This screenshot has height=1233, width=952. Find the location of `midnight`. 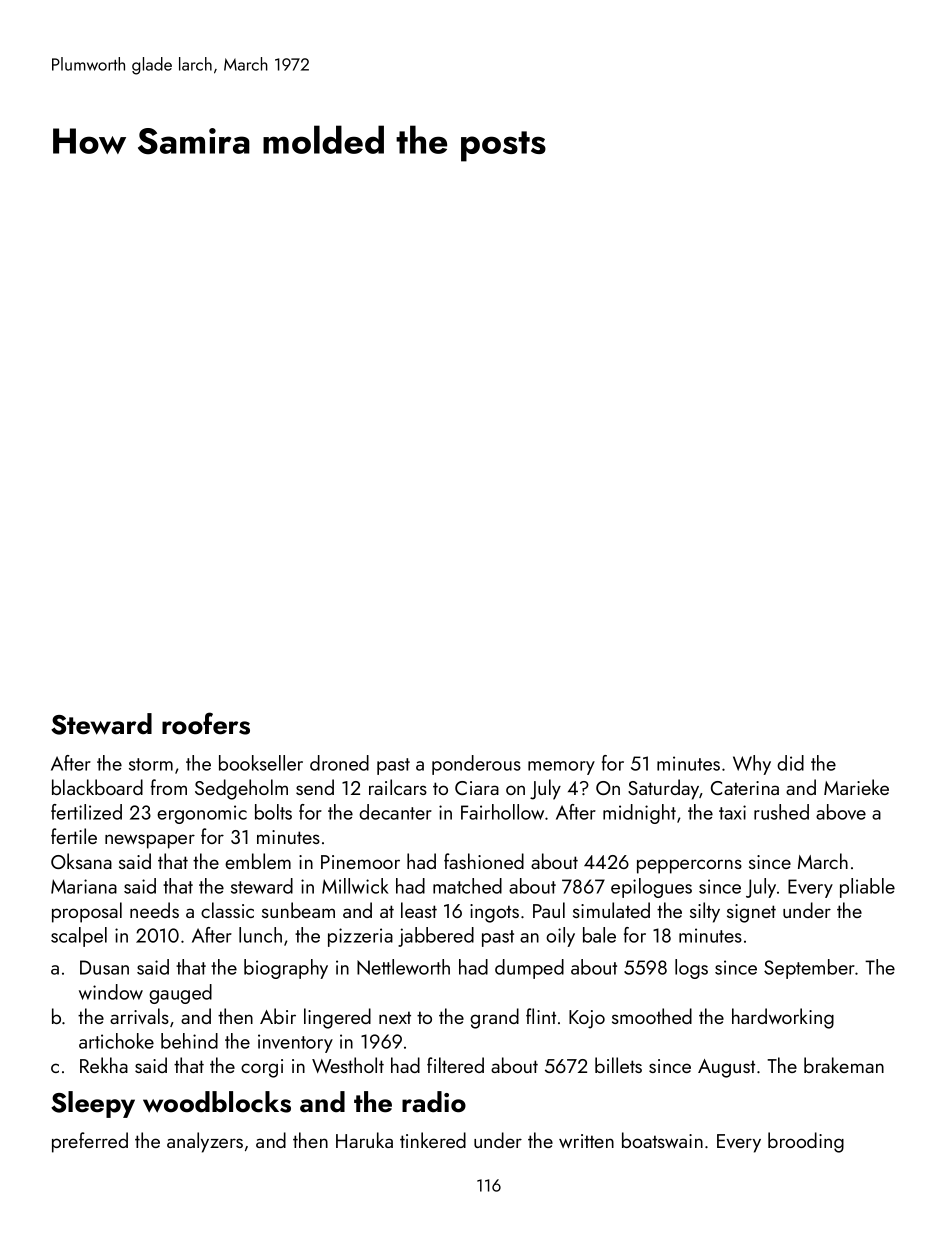

midnight is located at coordinates (639, 814).
